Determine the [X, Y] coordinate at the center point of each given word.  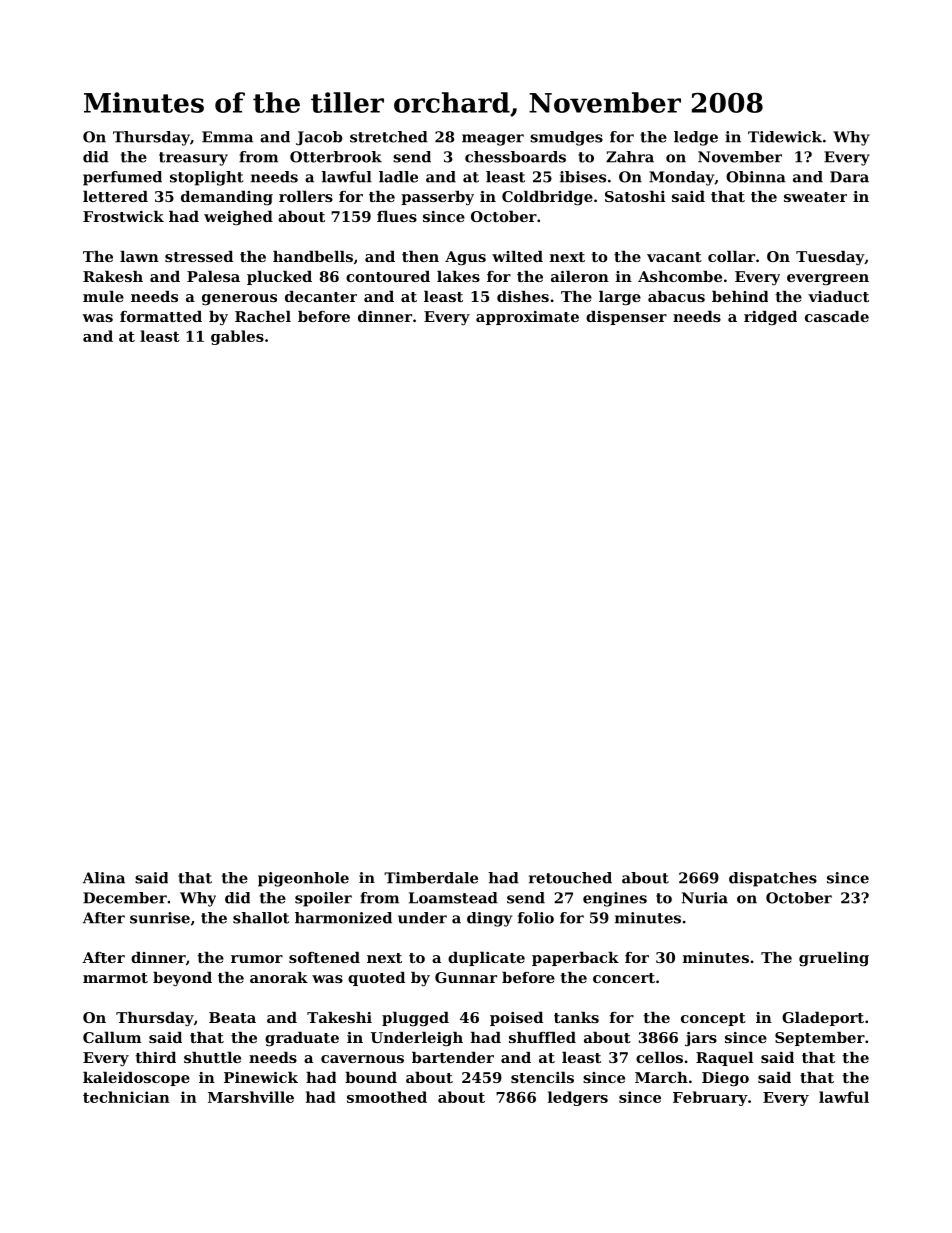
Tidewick [785, 137]
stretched [389, 137]
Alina [104, 878]
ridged [770, 318]
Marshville [251, 1097]
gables [237, 337]
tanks [576, 1017]
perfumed [122, 178]
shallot [261, 918]
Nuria [705, 898]
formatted [161, 316]
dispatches [773, 879]
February [710, 1098]
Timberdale [431, 878]
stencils [542, 1077]
